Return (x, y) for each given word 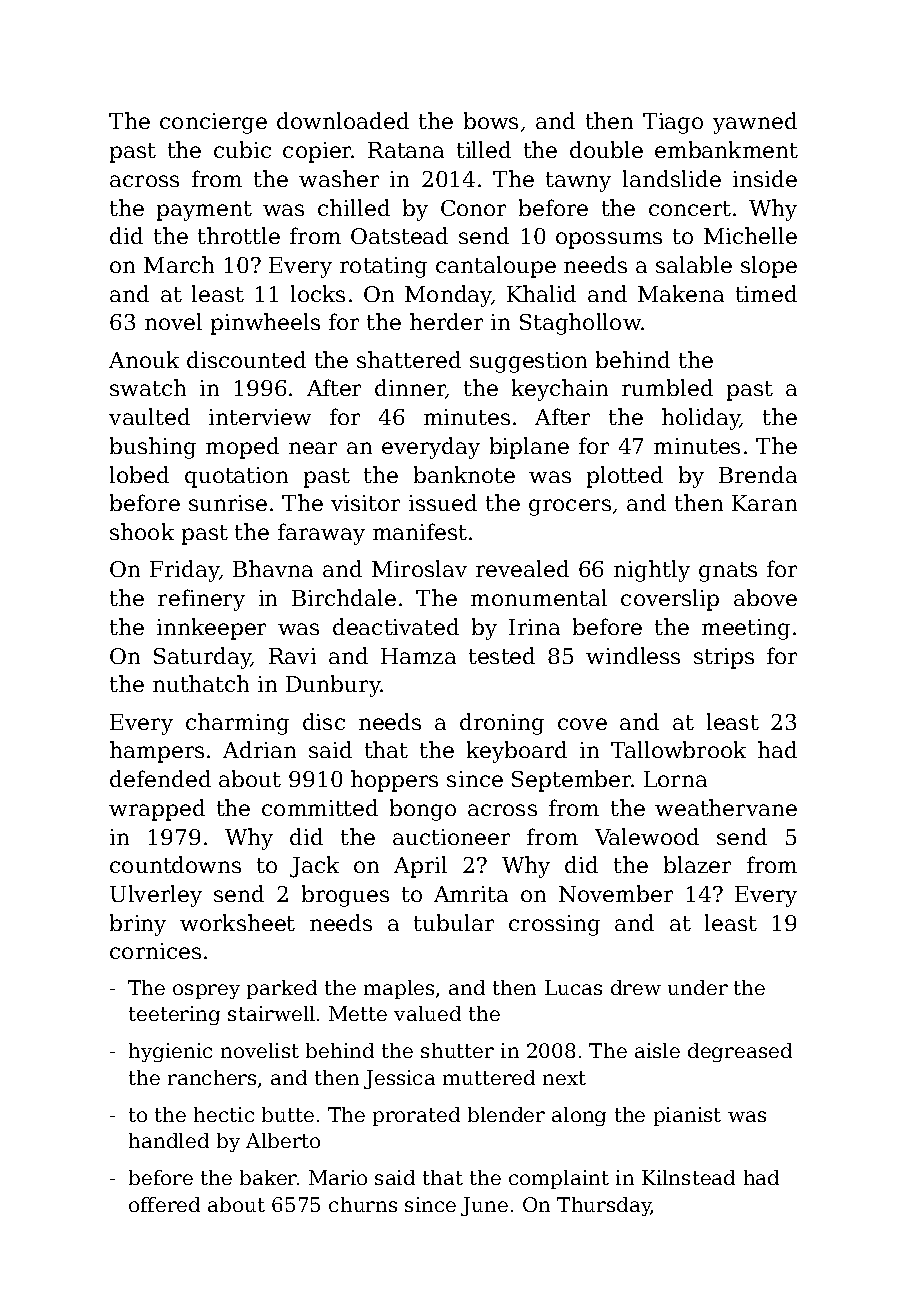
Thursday (604, 1206)
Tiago (673, 123)
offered (164, 1204)
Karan (764, 503)
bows (491, 120)
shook (142, 531)
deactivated (396, 626)
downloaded (343, 120)
